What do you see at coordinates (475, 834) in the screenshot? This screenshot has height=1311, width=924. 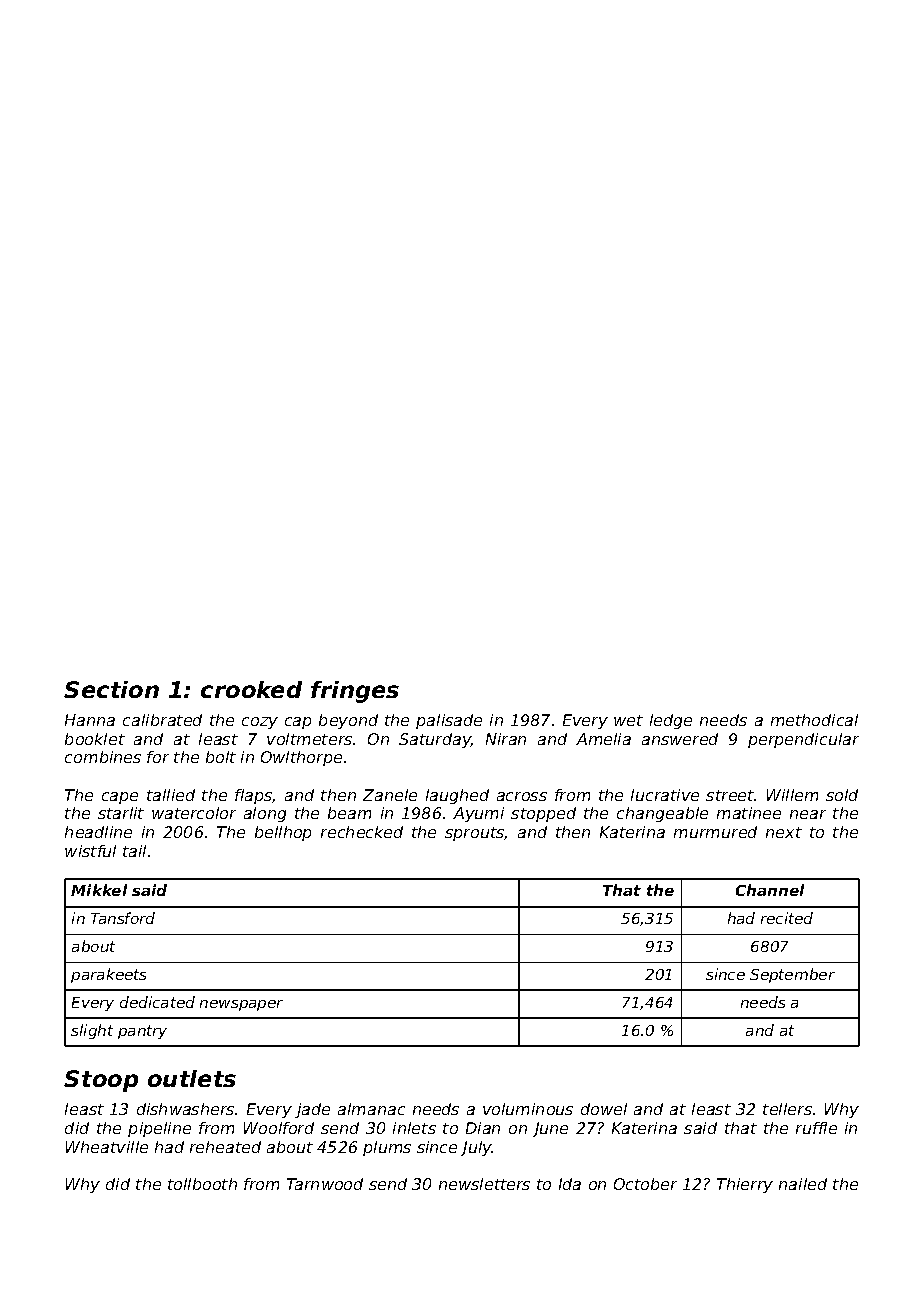 I see `sprouts` at bounding box center [475, 834].
